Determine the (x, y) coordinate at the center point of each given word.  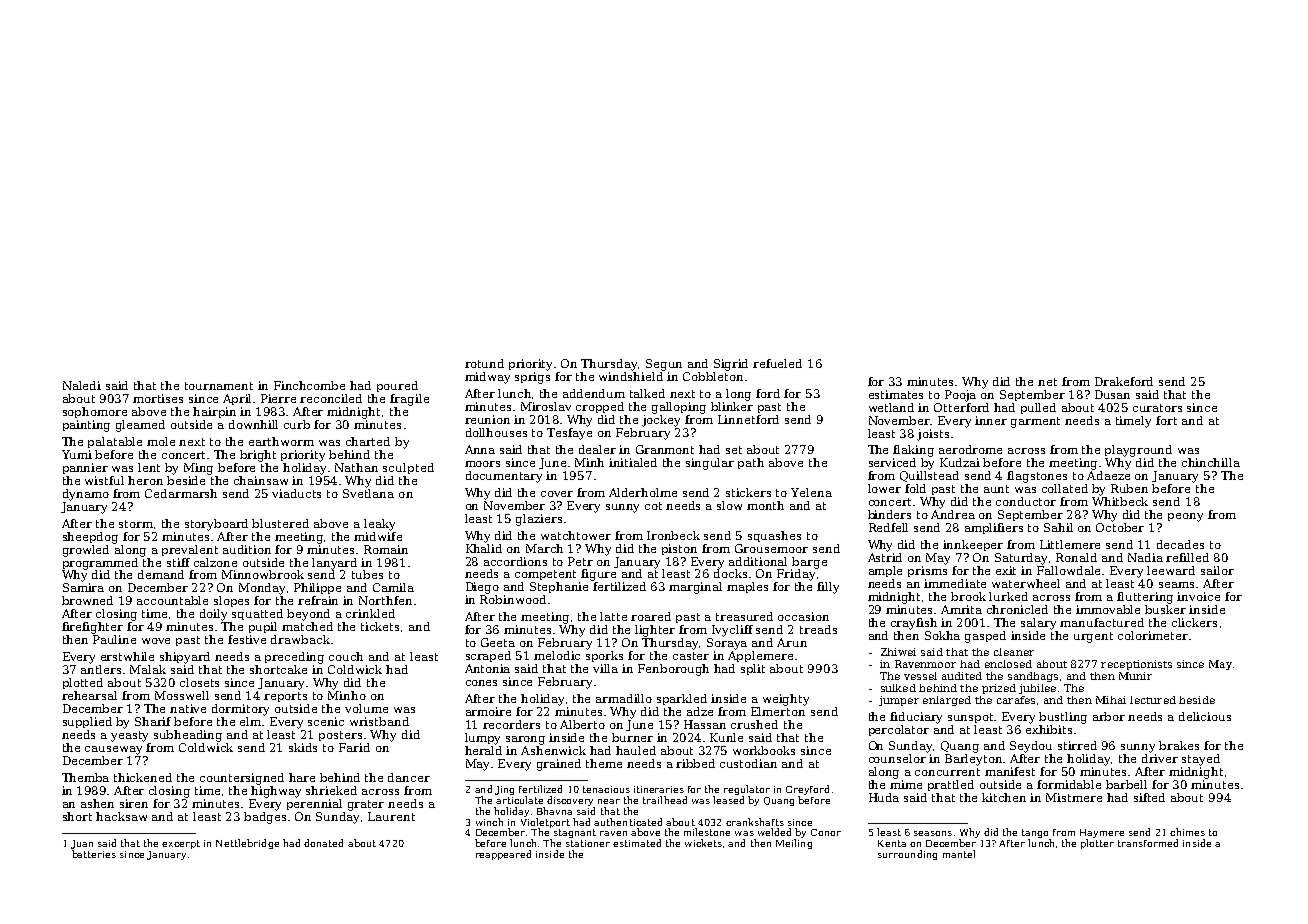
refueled (777, 363)
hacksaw (121, 816)
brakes (1179, 745)
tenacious (606, 789)
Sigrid (731, 365)
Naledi (82, 385)
